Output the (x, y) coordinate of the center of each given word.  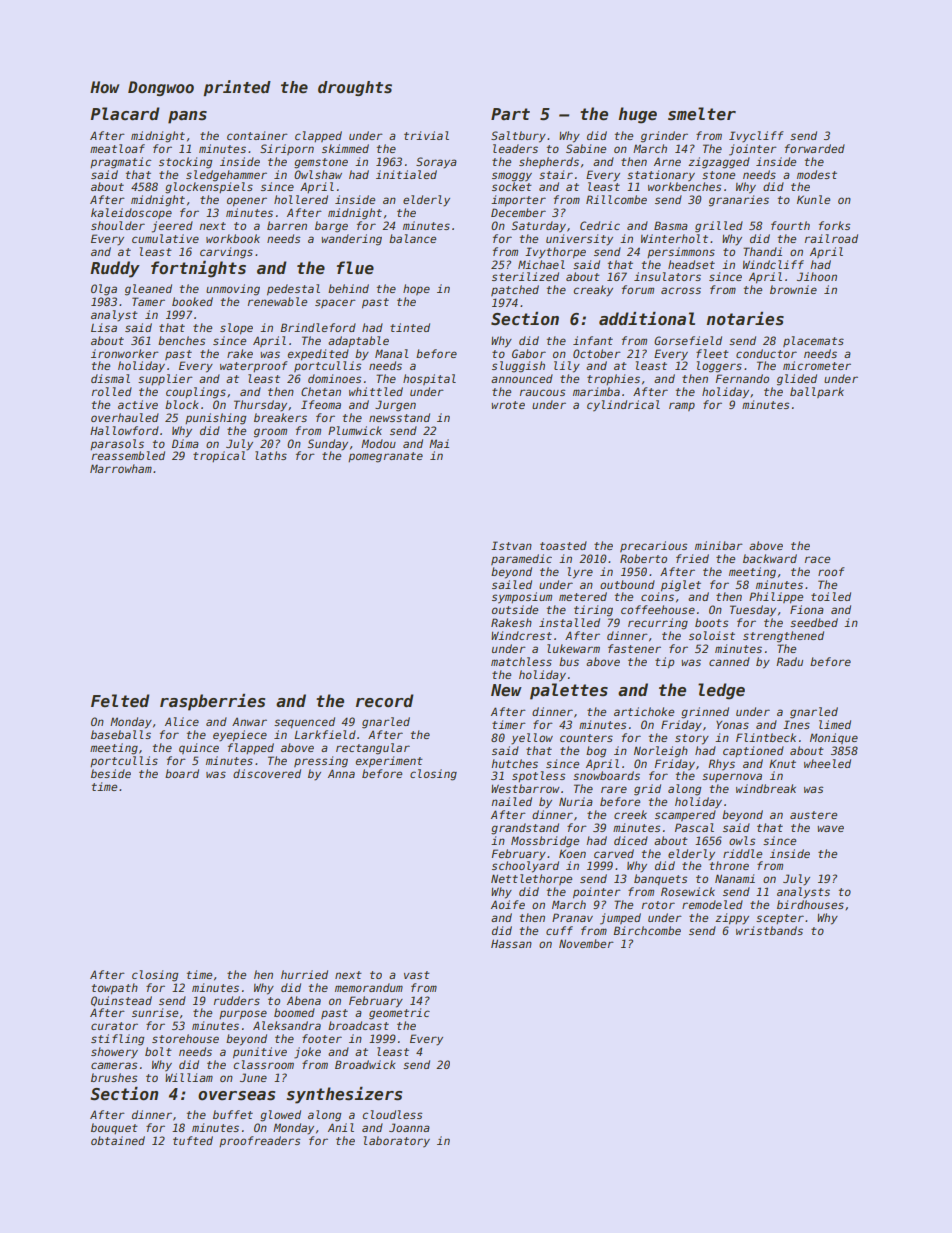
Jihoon (817, 276)
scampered (685, 815)
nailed (511, 801)
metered (583, 596)
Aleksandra (287, 1025)
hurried (304, 974)
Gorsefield (688, 340)
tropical (219, 456)
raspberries (212, 702)
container (257, 135)
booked (192, 301)
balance (412, 238)
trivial (426, 135)
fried (692, 558)
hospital (429, 379)
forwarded (815, 148)
